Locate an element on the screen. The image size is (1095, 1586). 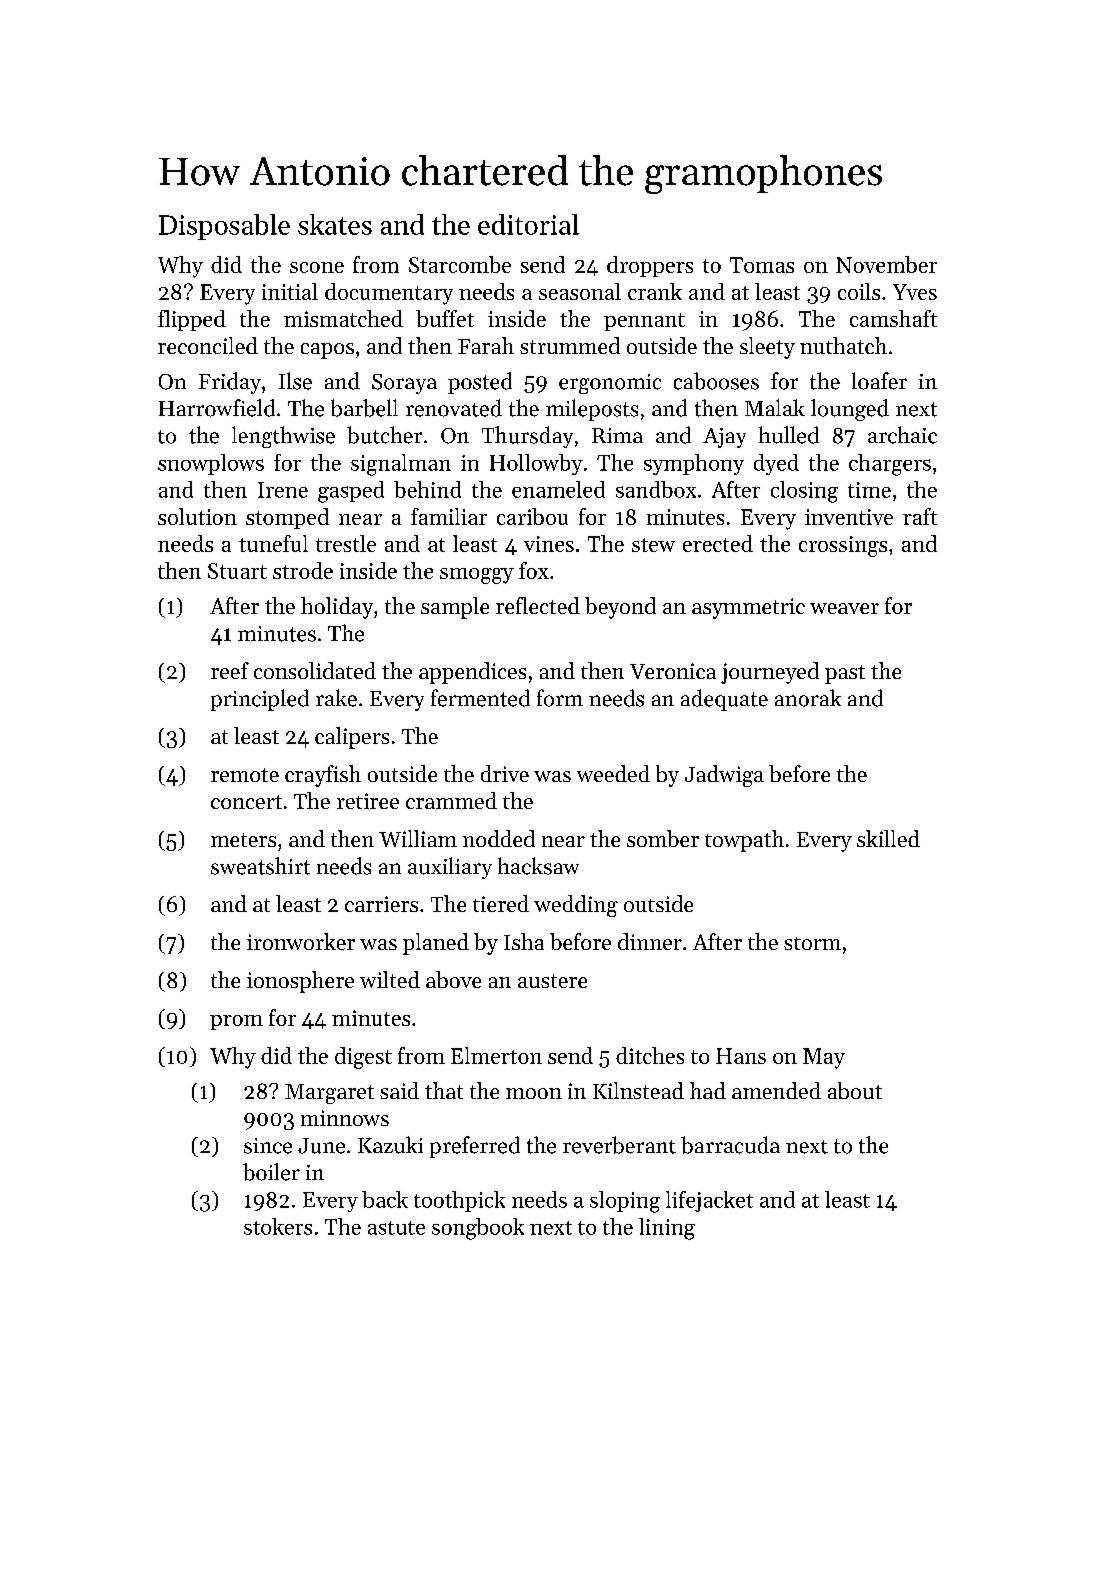
Stuart is located at coordinates (237, 571).
